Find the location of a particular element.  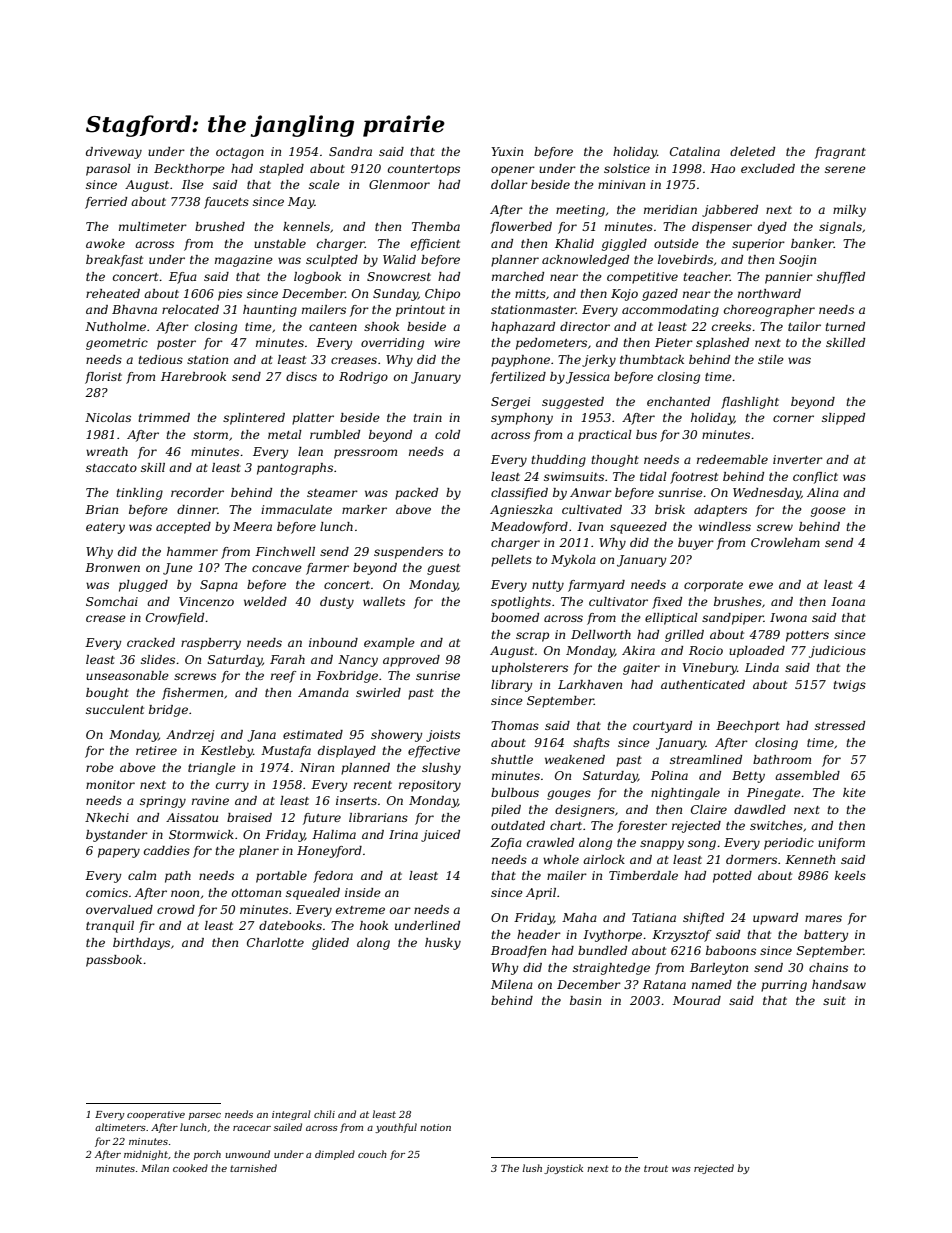

couch is located at coordinates (372, 1154).
